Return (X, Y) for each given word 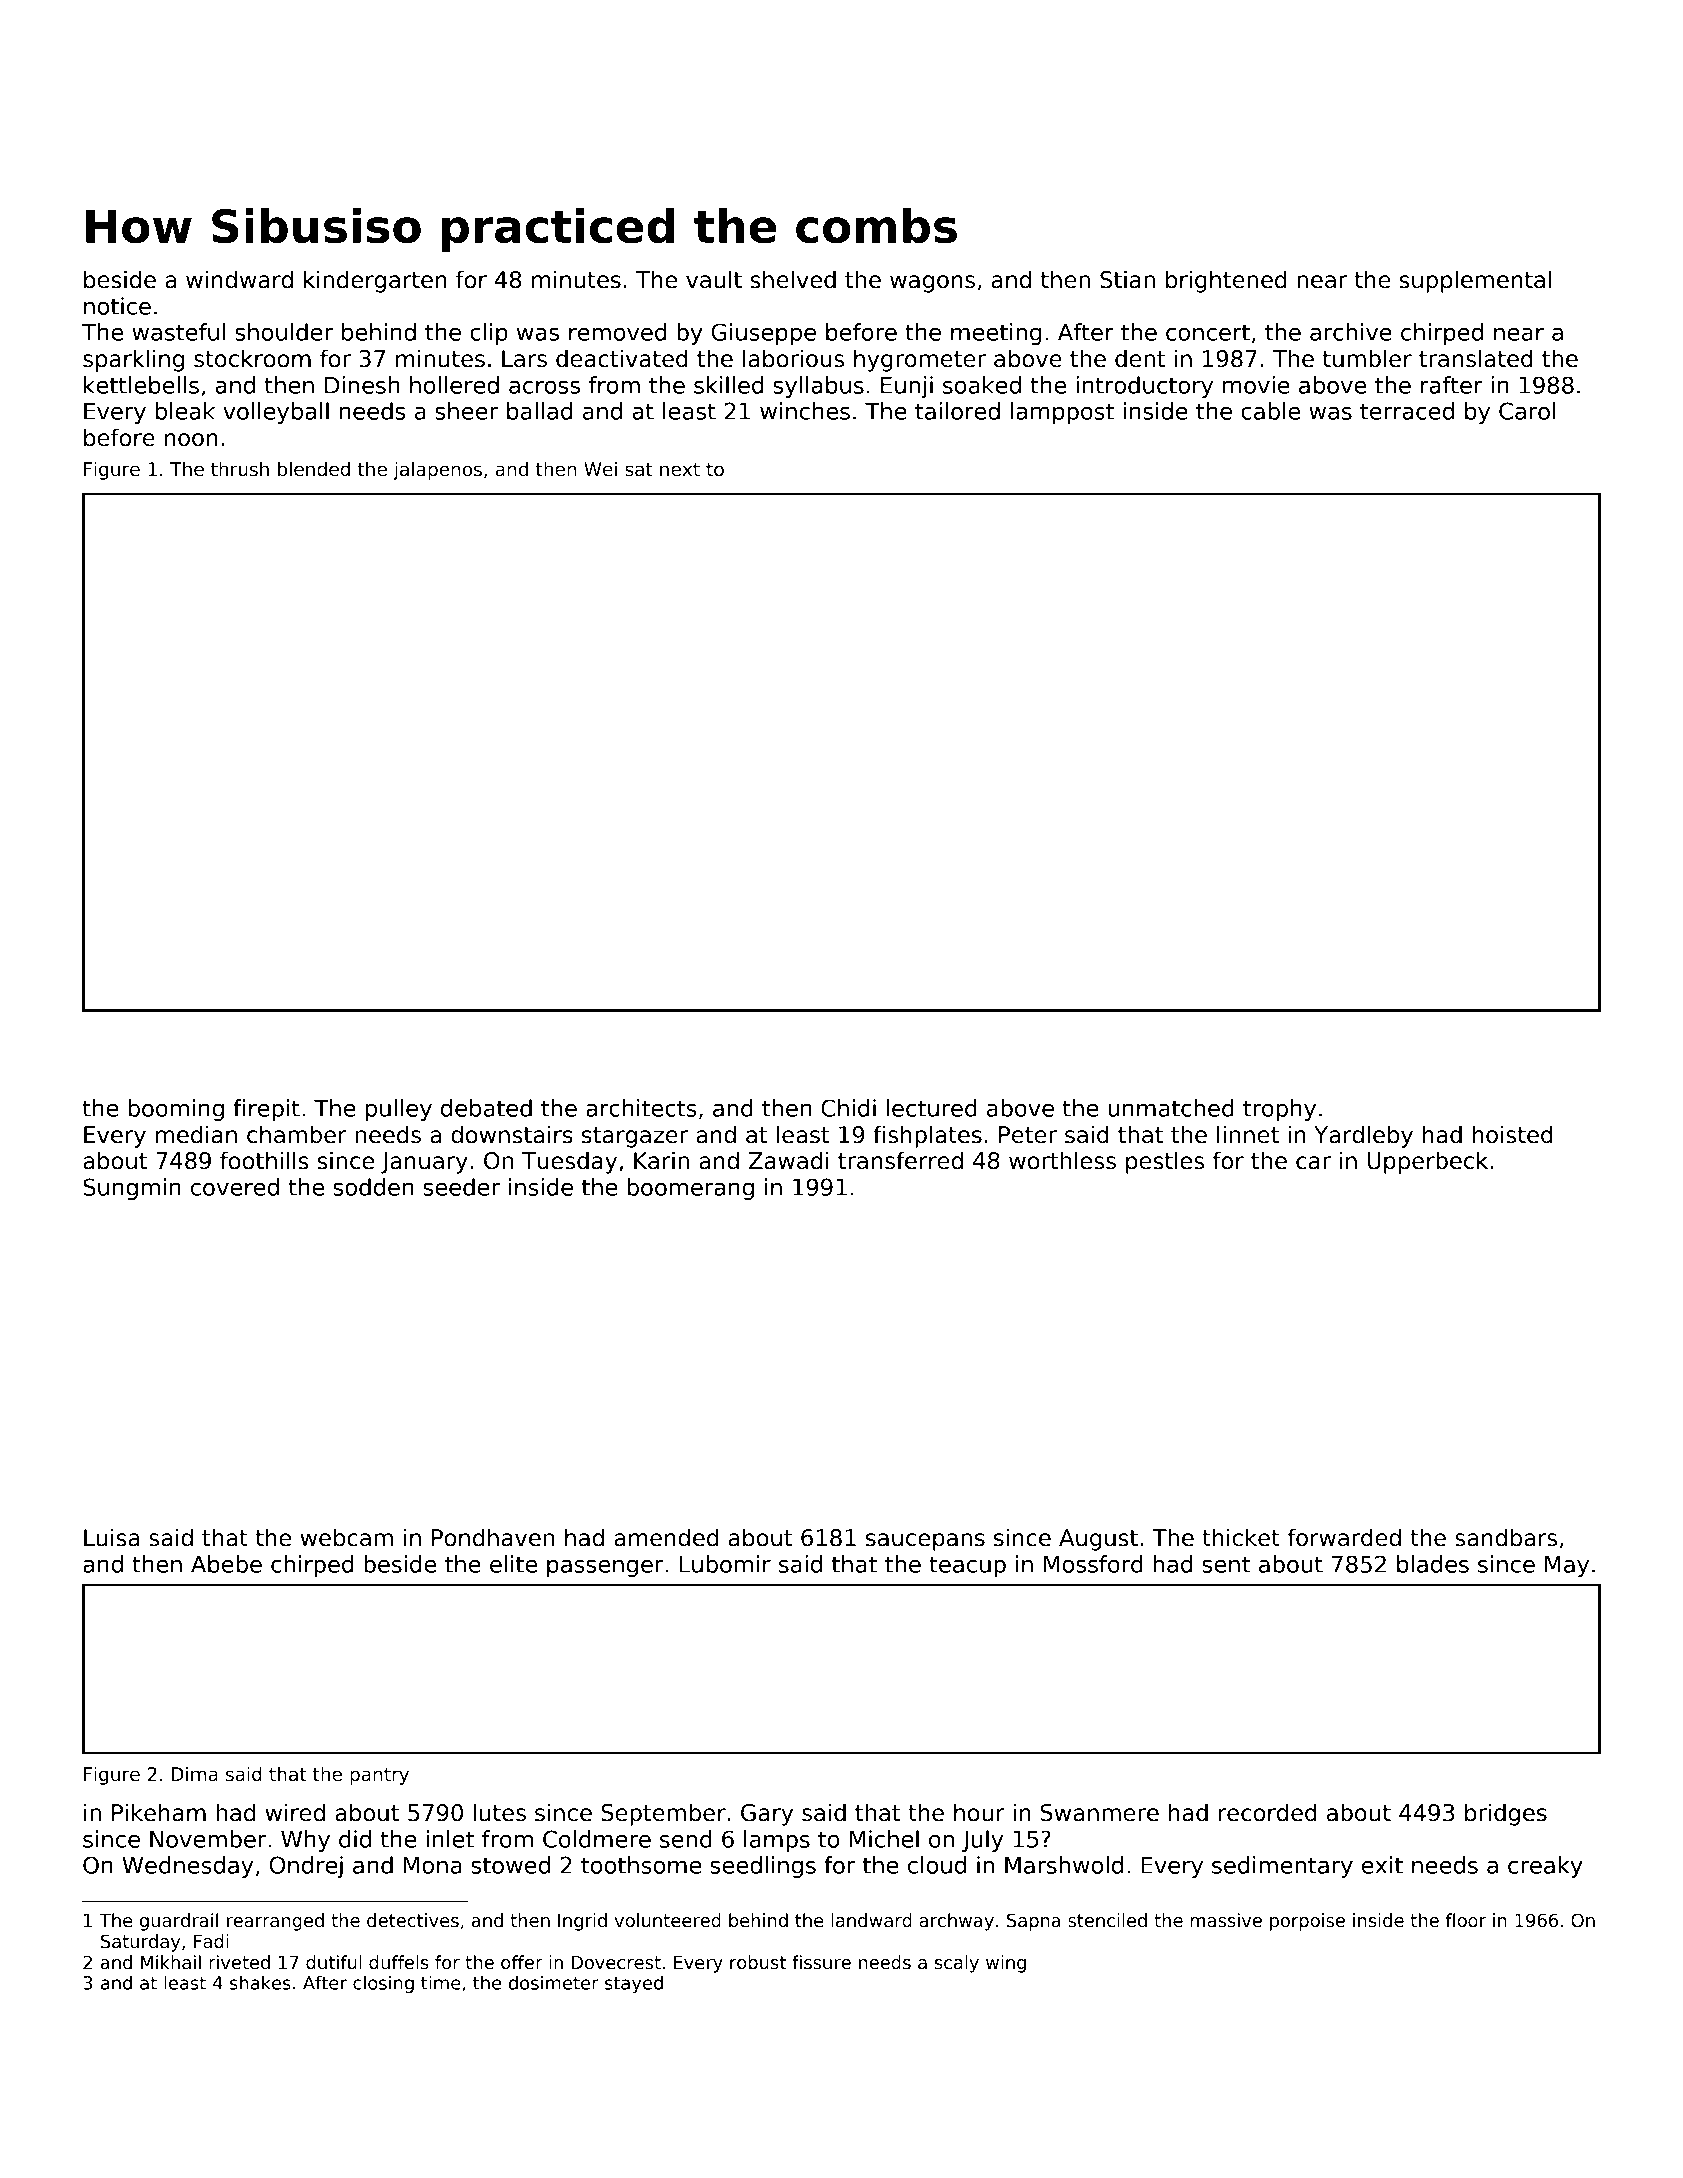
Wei (600, 469)
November (208, 1839)
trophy (1279, 1110)
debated (486, 1108)
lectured (932, 1108)
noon (191, 440)
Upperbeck (1428, 1162)
